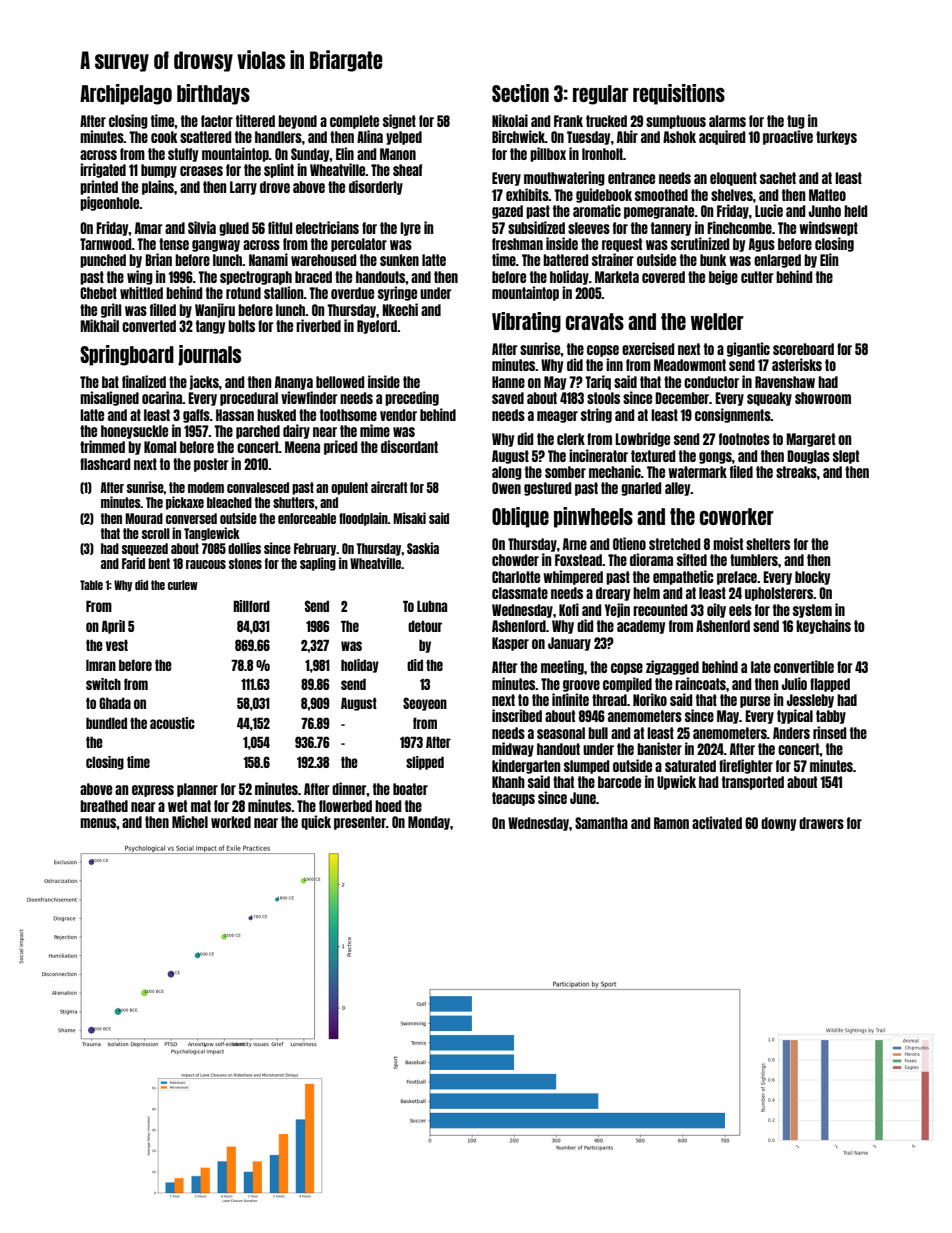  Describe the element at coordinates (177, 806) in the page. I see `wet` at that location.
